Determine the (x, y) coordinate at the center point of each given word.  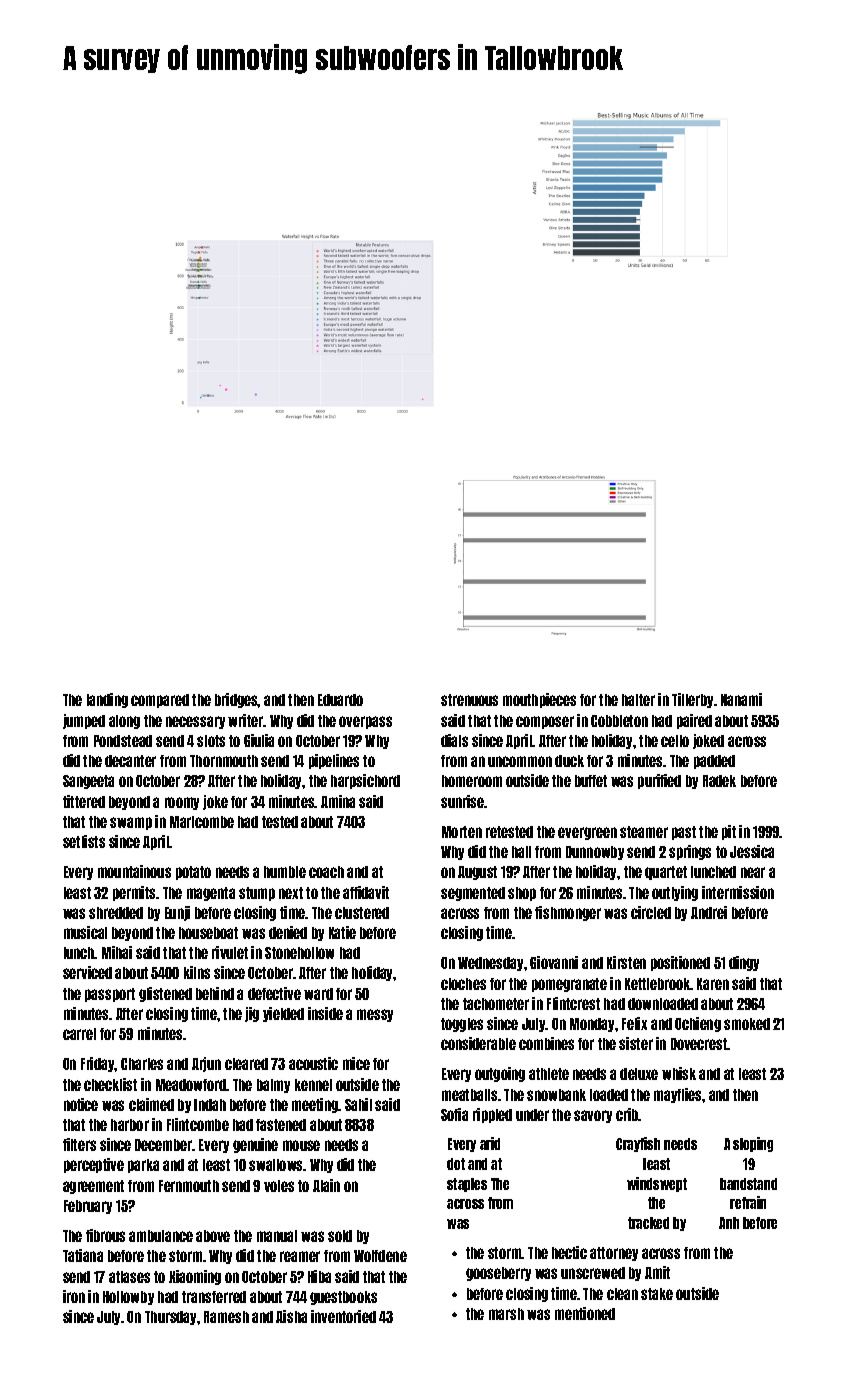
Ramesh (226, 1317)
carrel (79, 1034)
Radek (719, 781)
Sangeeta (88, 782)
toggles (462, 1025)
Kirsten (626, 962)
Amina (338, 801)
